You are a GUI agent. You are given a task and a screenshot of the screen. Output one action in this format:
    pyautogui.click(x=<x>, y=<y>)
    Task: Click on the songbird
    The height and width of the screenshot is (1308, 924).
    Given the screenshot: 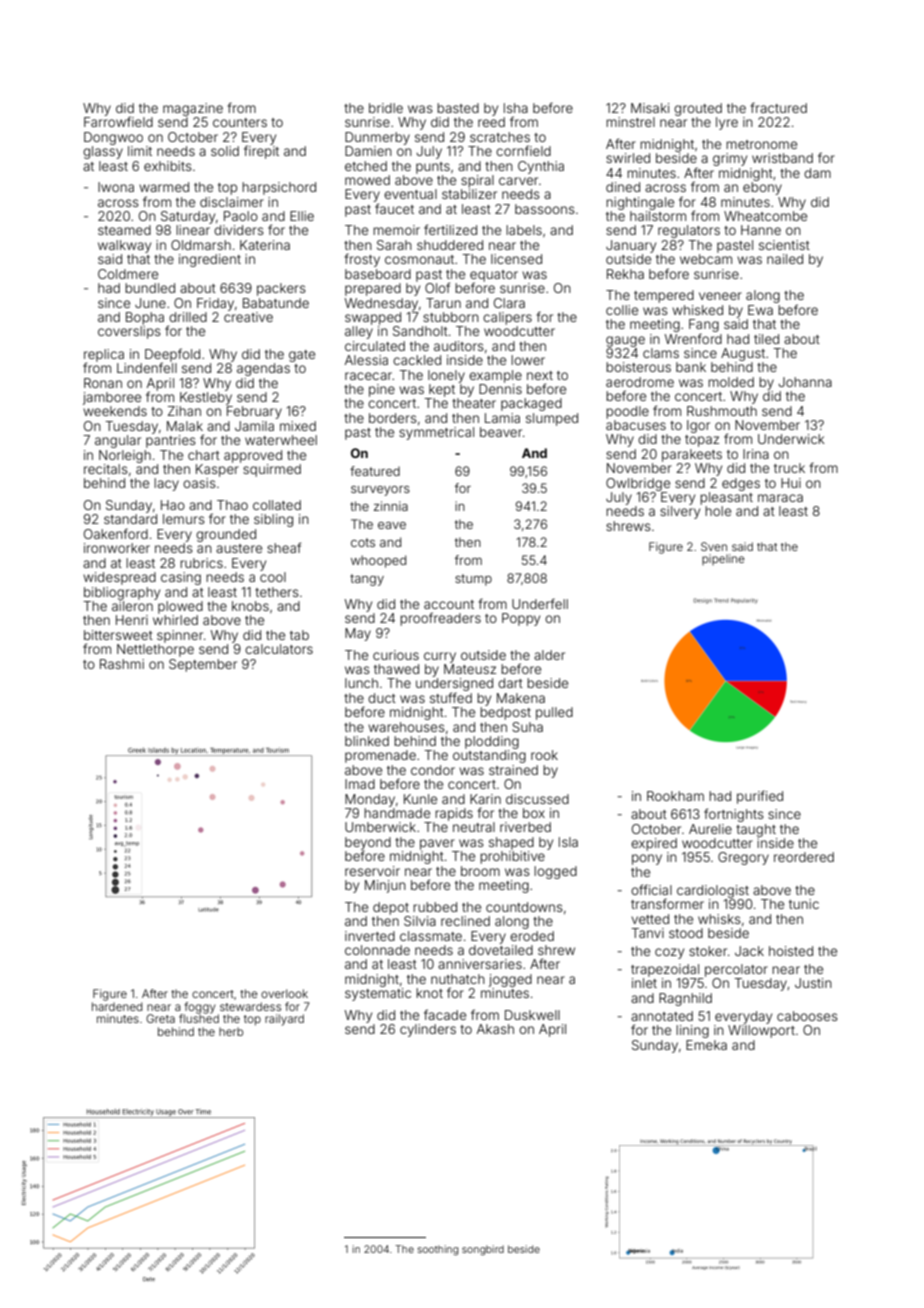 What is the action you would take?
    pyautogui.click(x=483, y=1250)
